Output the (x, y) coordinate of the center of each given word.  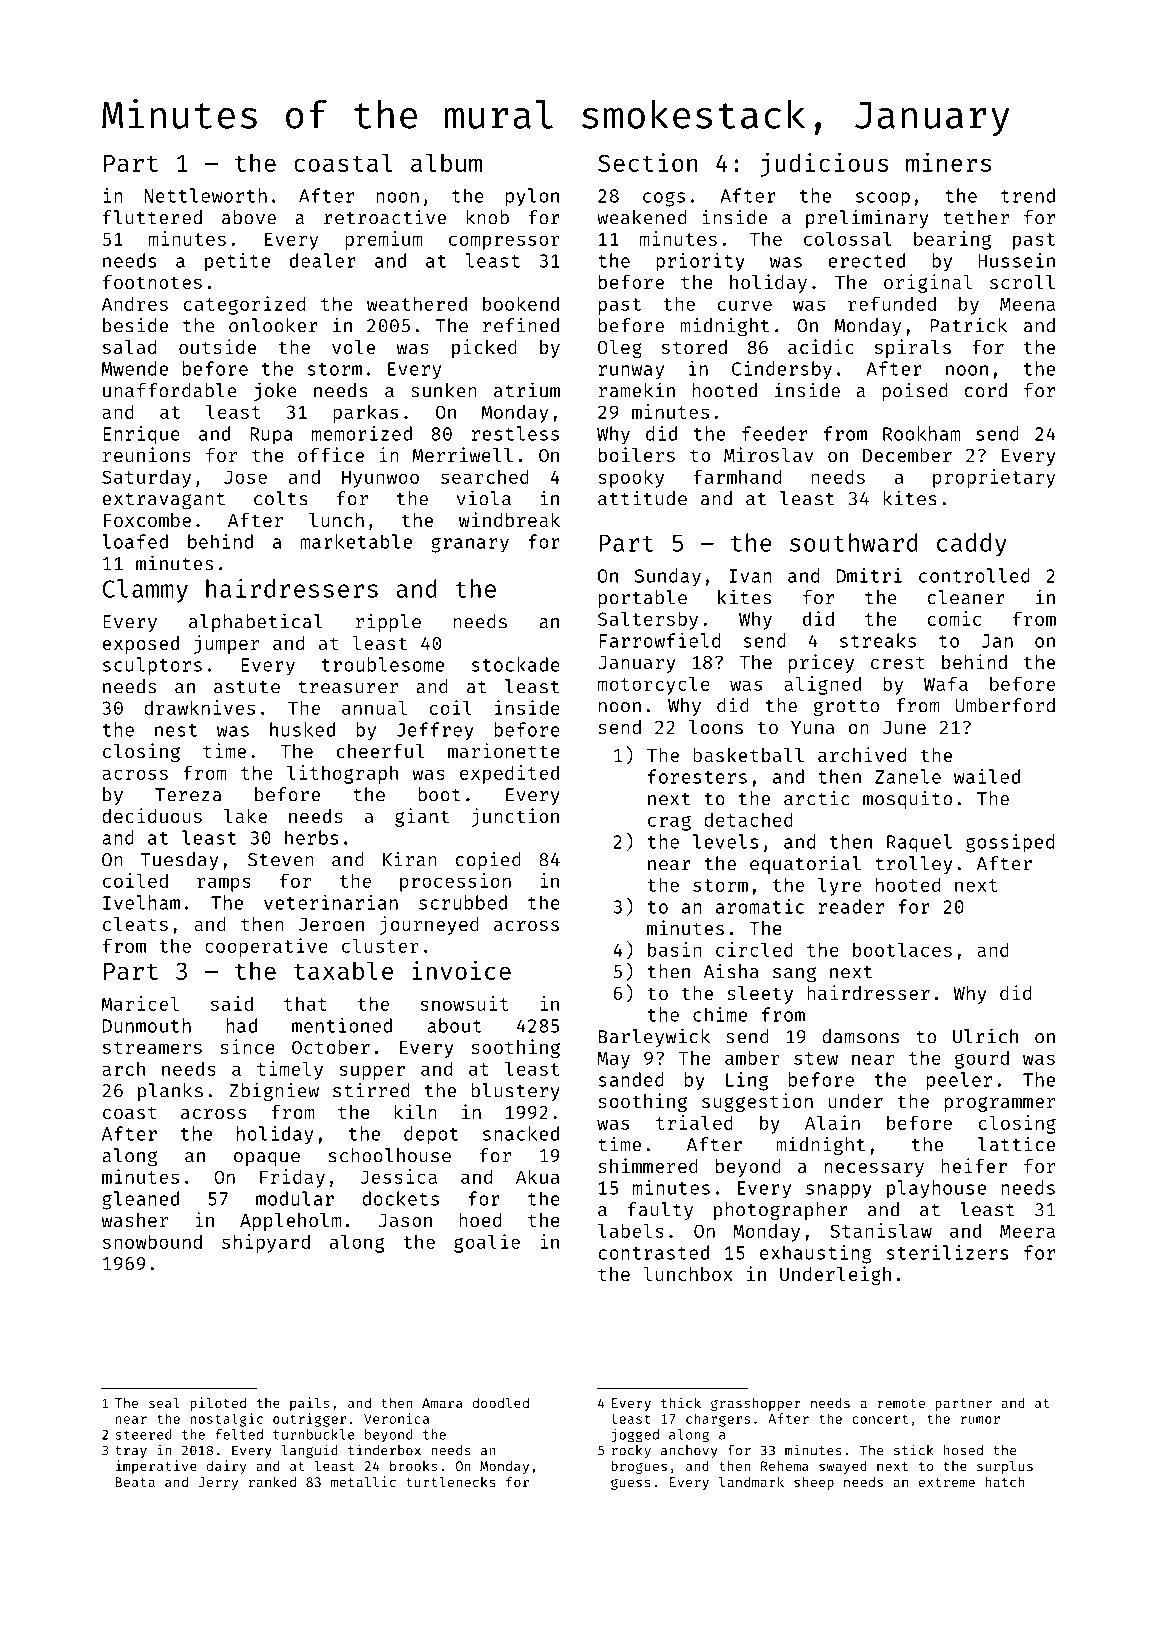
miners (948, 162)
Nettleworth (206, 195)
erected (867, 260)
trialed (694, 1122)
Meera (1027, 1231)
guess (631, 1484)
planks (170, 1092)
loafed (135, 541)
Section (648, 162)
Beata (135, 1482)
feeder (774, 433)
